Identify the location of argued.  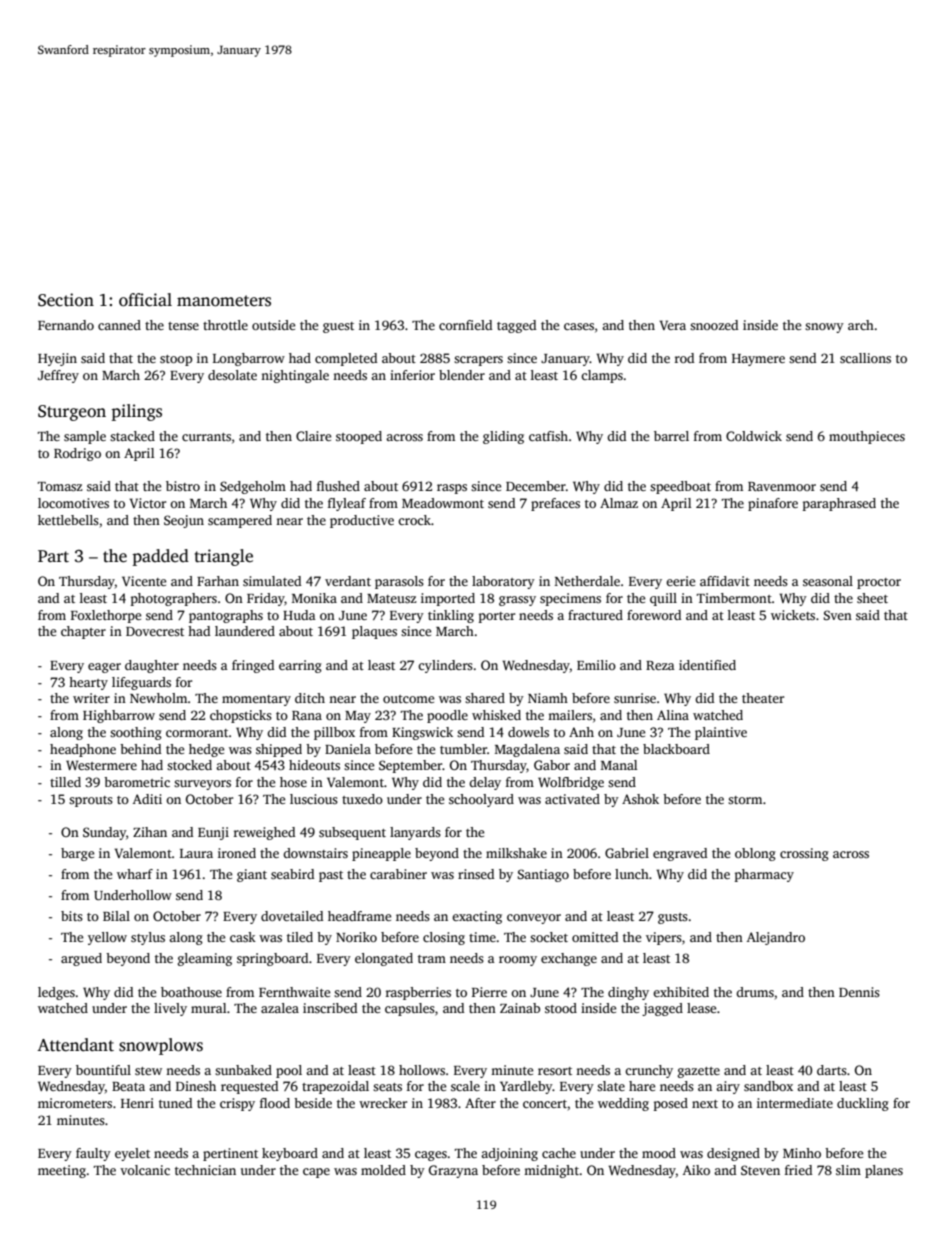
(81, 959).
